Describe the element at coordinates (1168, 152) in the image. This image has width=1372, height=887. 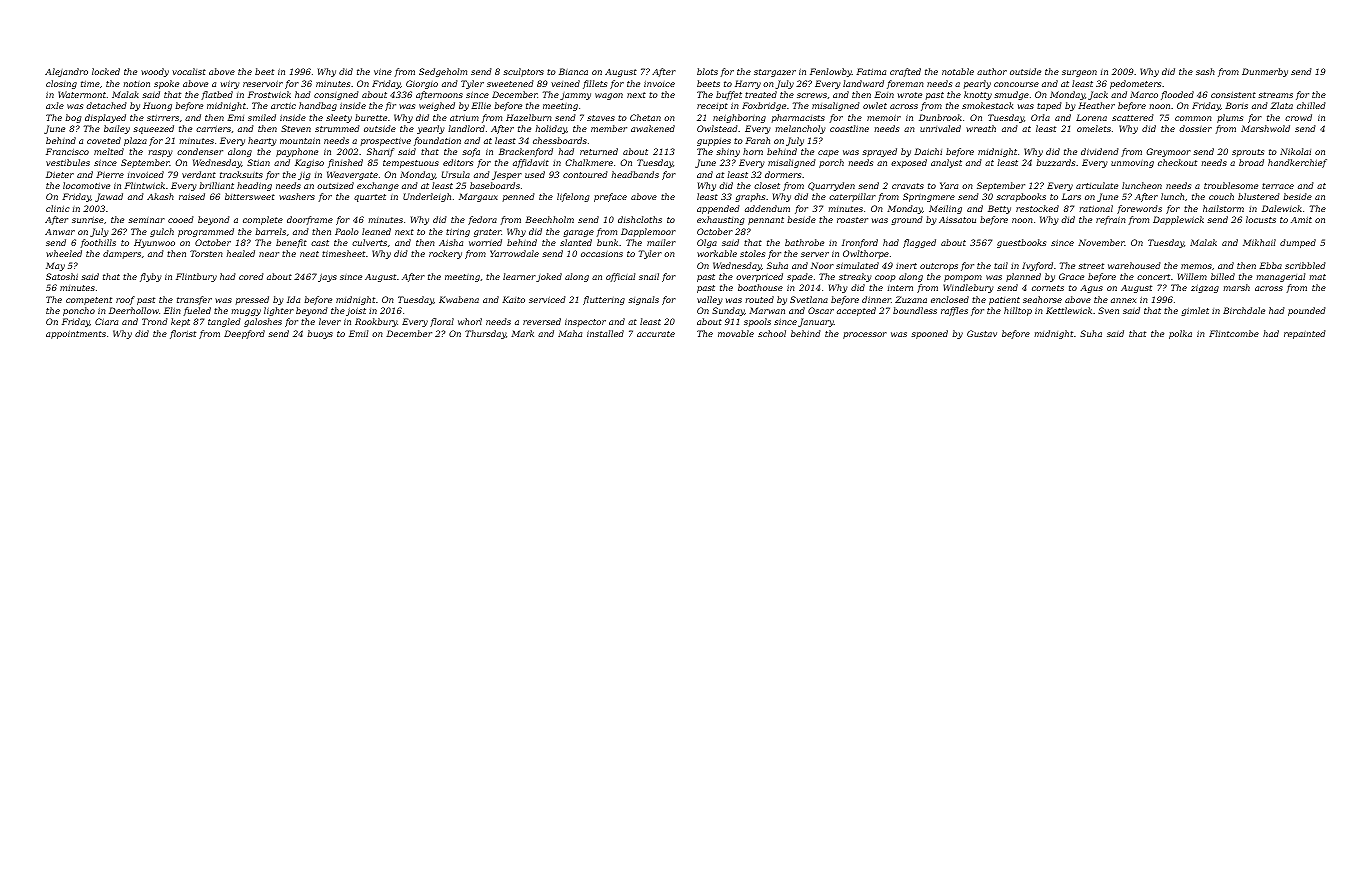
I see `Greymoor` at that location.
